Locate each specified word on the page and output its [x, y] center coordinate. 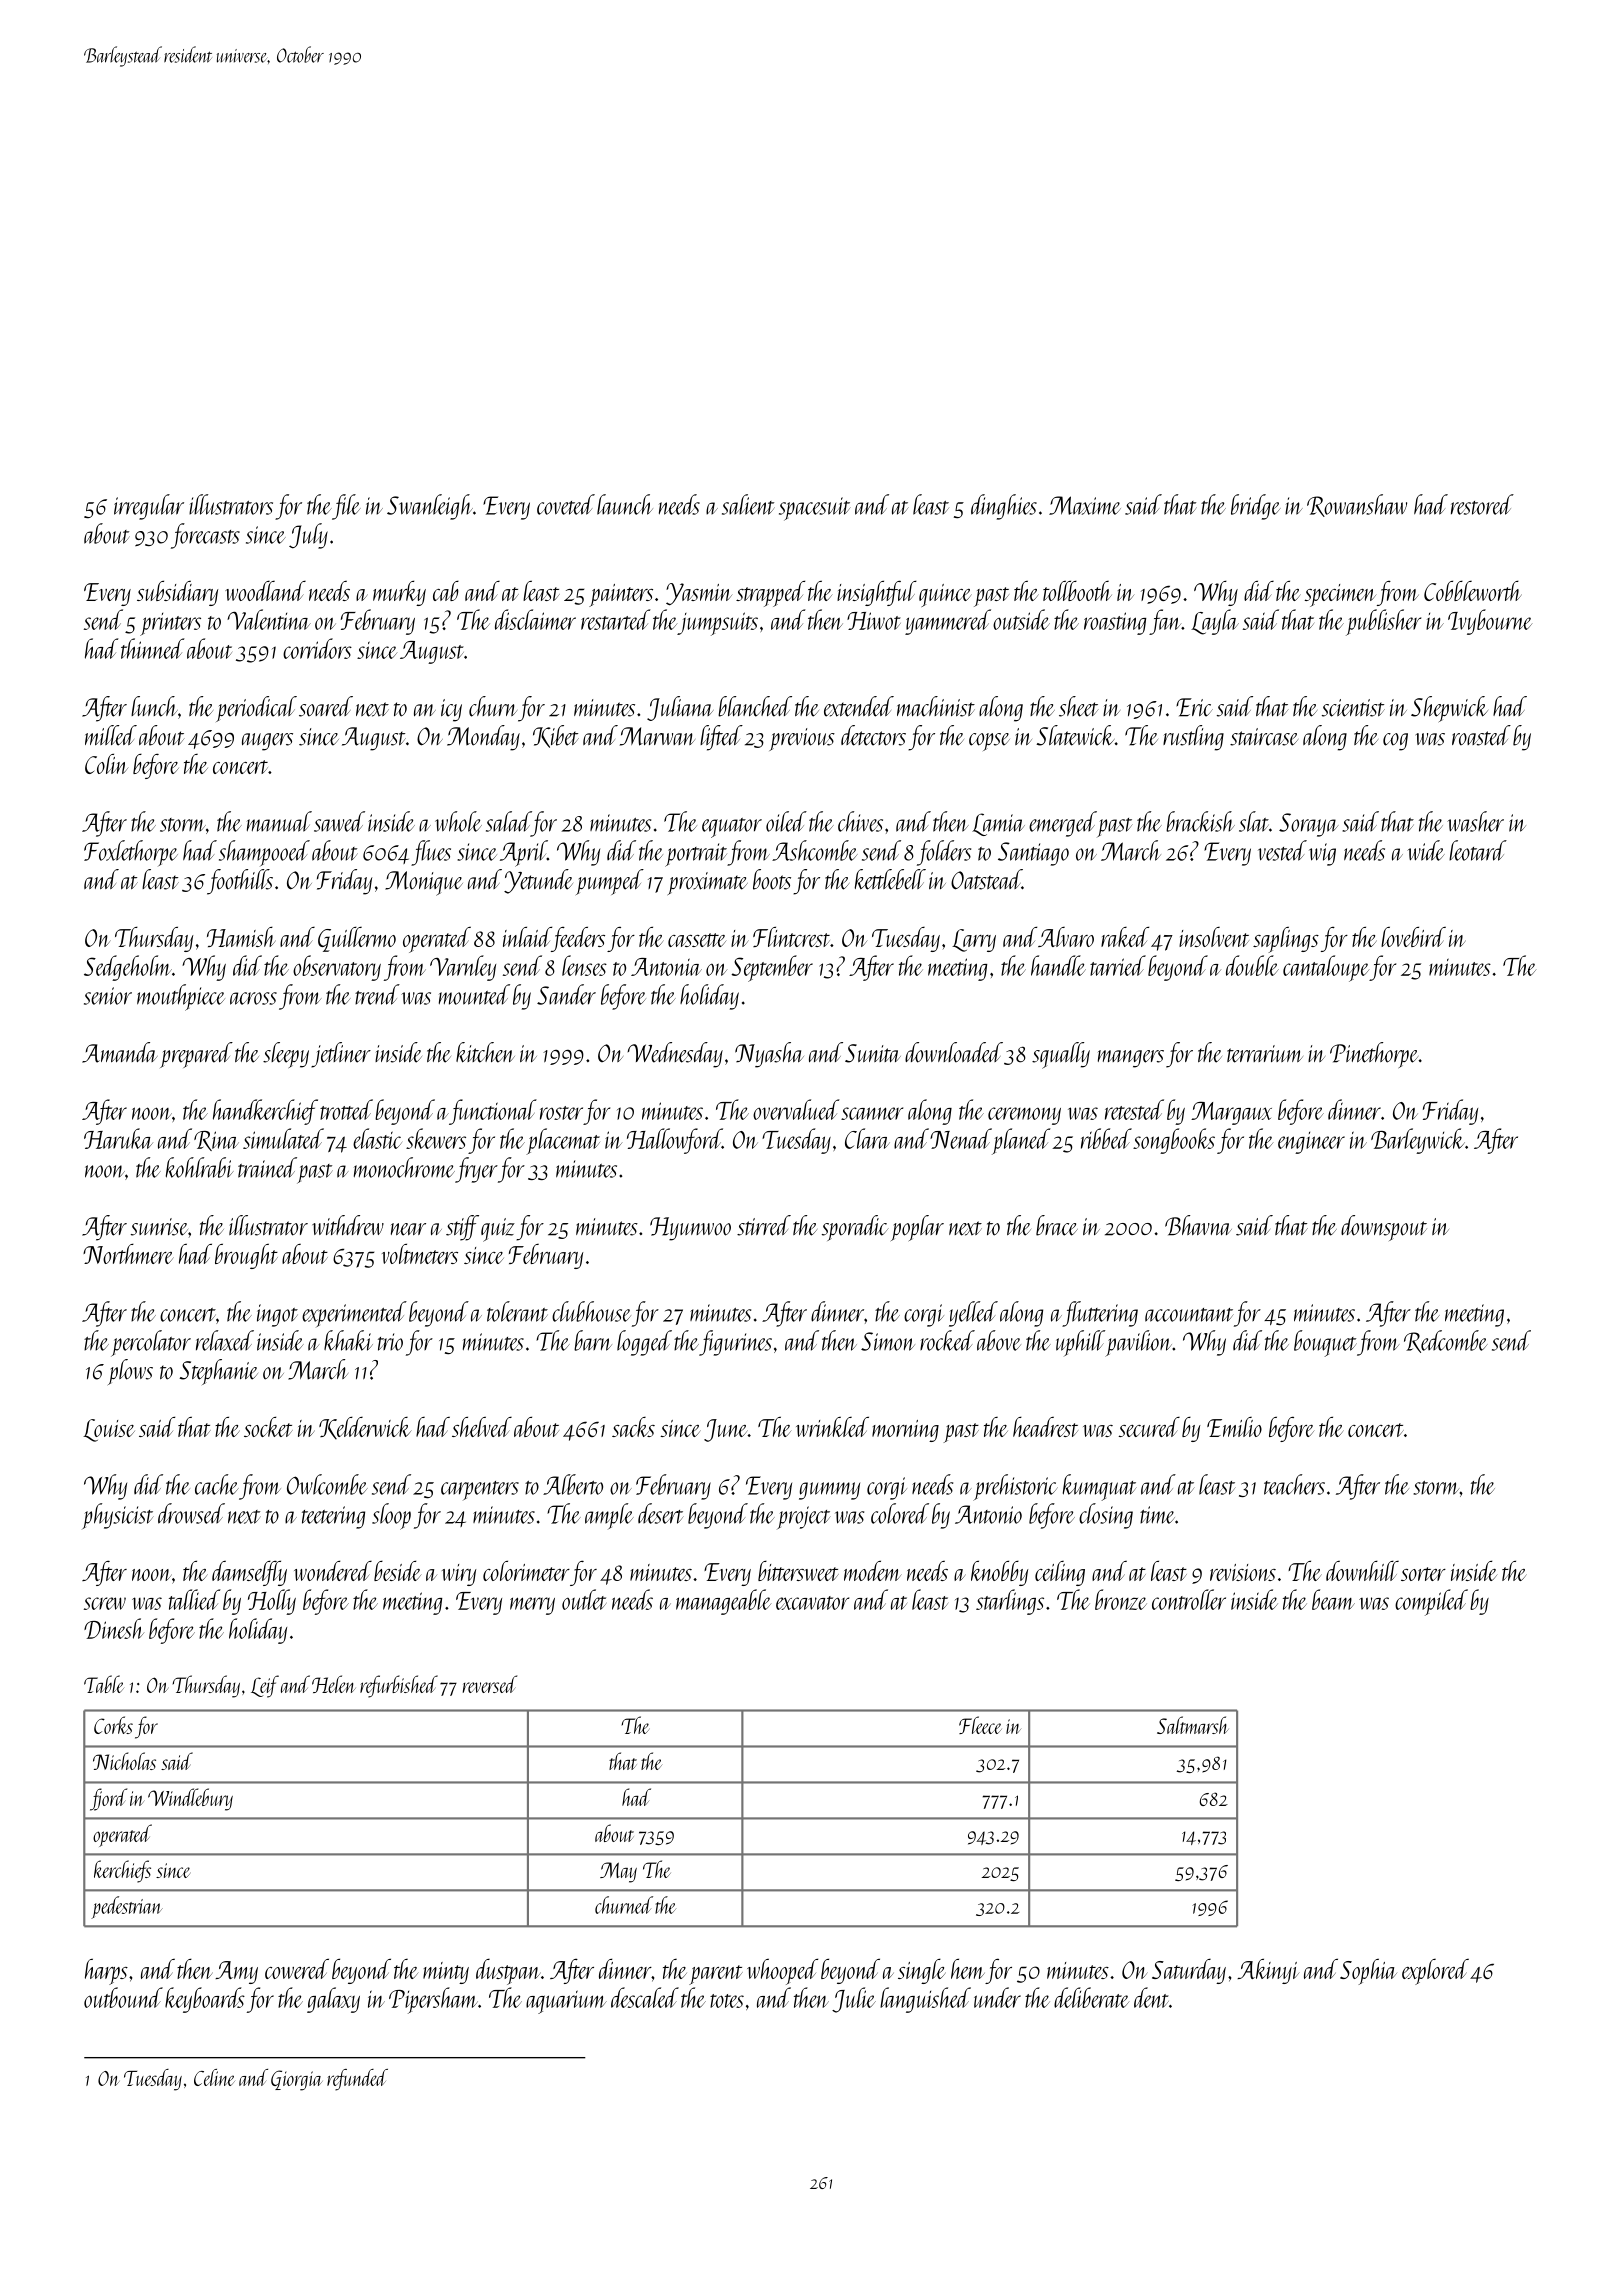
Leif [265, 1686]
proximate [708, 883]
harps [106, 1972]
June [726, 1430]
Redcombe [1446, 1341]
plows [130, 1372]
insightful [877, 593]
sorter [1423, 1574]
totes [727, 2001]
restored [1482, 504]
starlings [1010, 1602]
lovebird [1413, 936]
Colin [106, 764]
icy [451, 710]
